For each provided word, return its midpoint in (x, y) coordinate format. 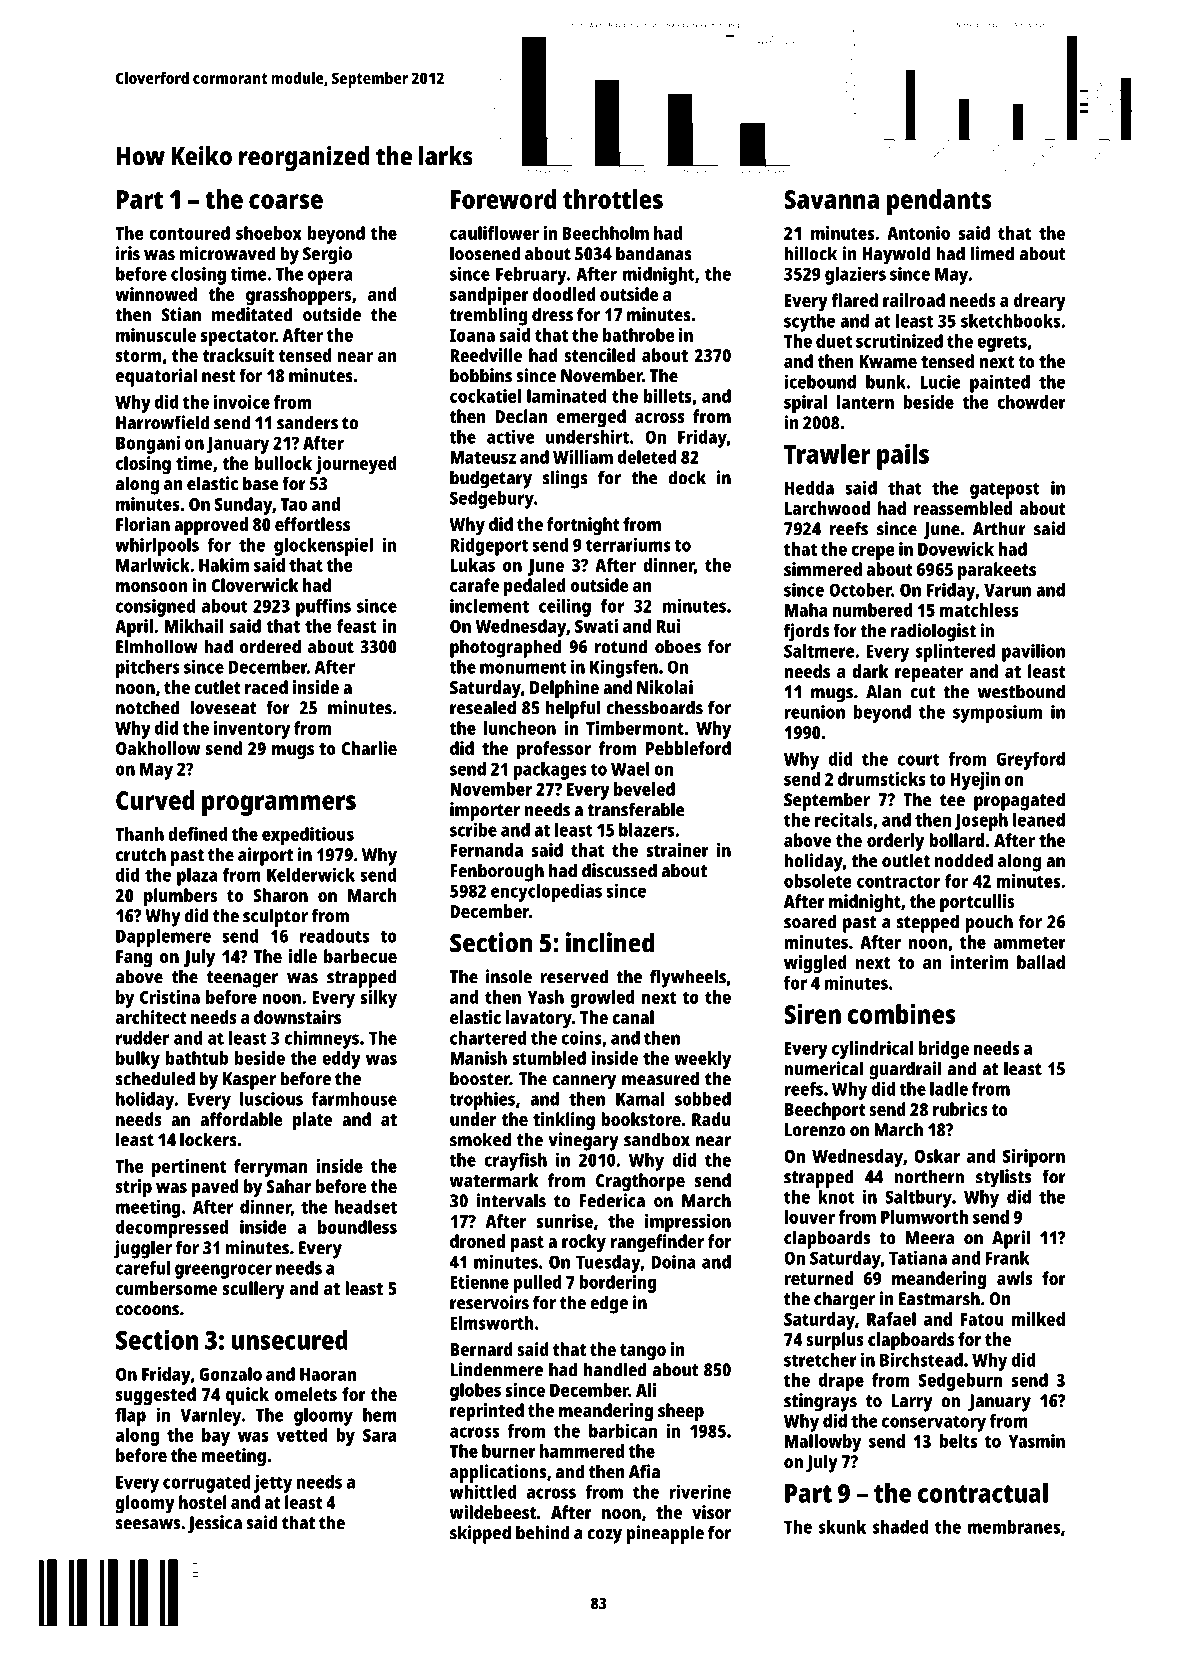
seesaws (148, 1524)
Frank (1007, 1258)
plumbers (180, 897)
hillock (810, 253)
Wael (630, 769)
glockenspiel (323, 546)
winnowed (156, 294)
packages (550, 771)
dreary (1040, 302)
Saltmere (819, 651)
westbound (1021, 691)
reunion (814, 712)
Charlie (369, 748)
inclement (489, 605)
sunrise (564, 1221)
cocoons (147, 1310)
